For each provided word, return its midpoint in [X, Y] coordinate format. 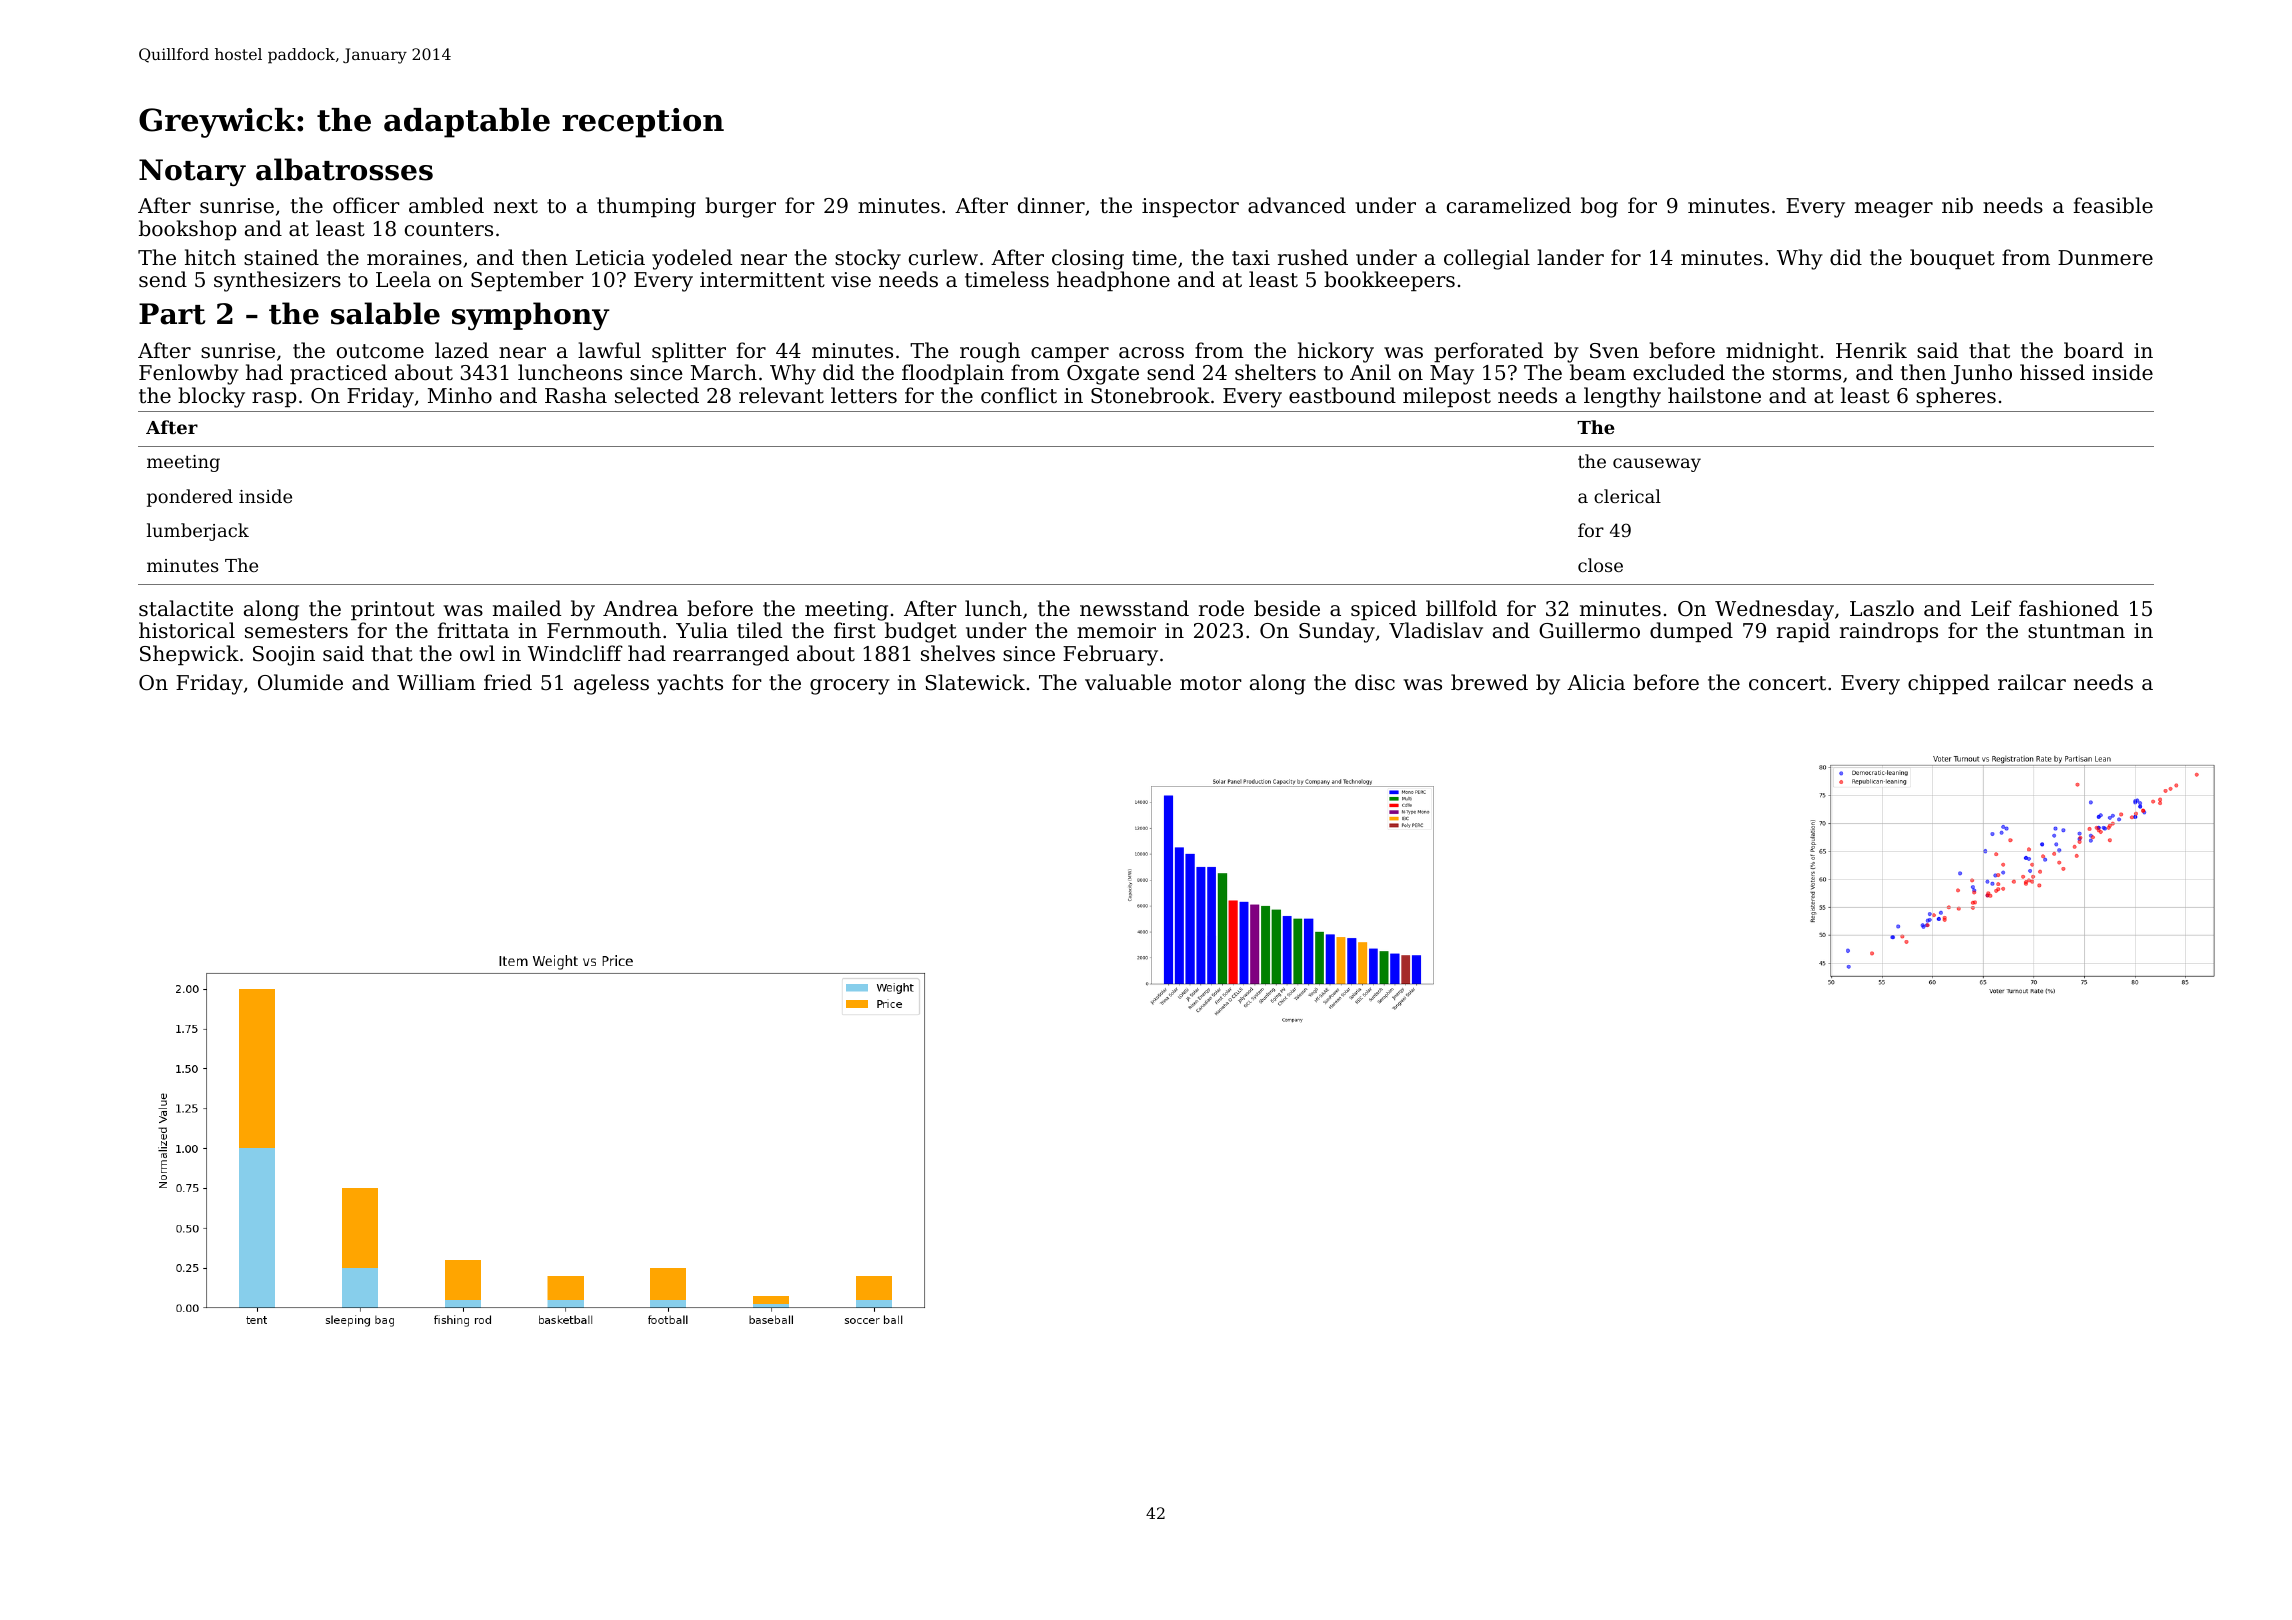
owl [477, 653]
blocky [211, 397]
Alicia [1596, 682]
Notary [192, 172]
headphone [1113, 281]
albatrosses [344, 169]
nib [1957, 205]
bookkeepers [1389, 281]
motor [1211, 683]
